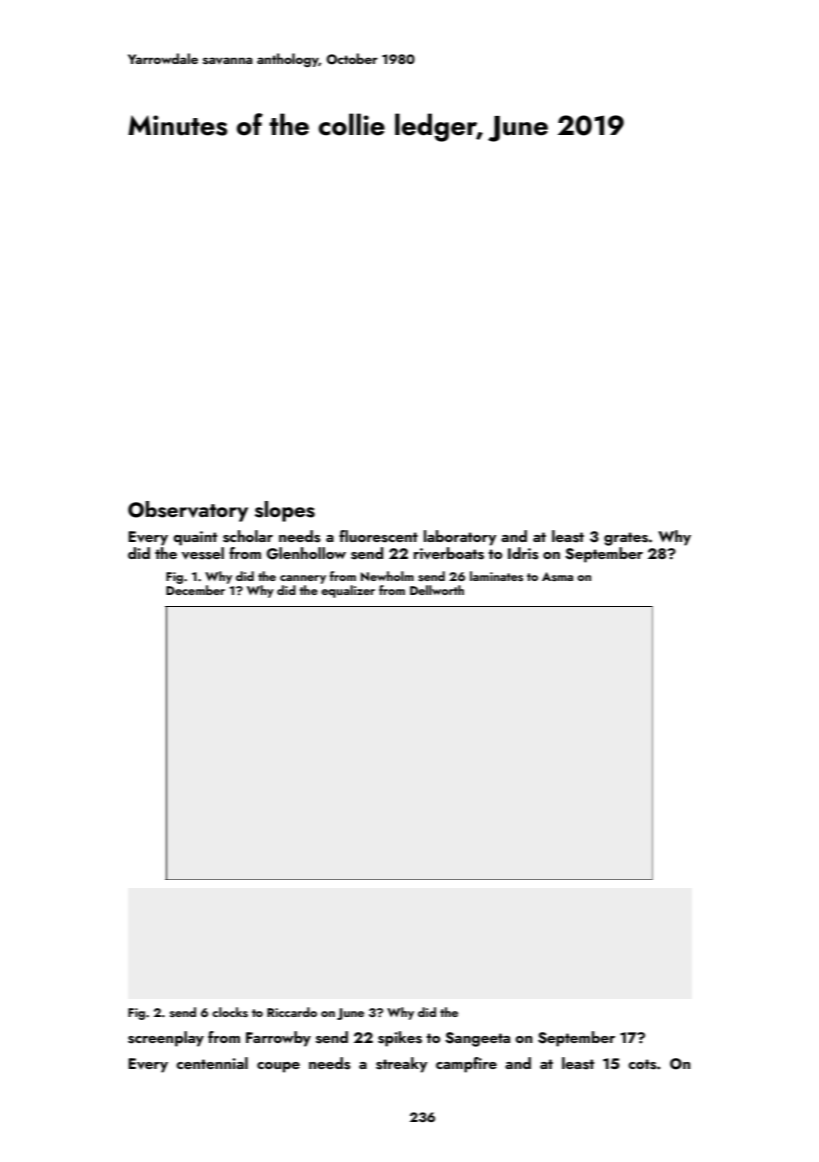 This image has height=1162, width=819. What do you see at coordinates (285, 511) in the image?
I see `slopes` at bounding box center [285, 511].
